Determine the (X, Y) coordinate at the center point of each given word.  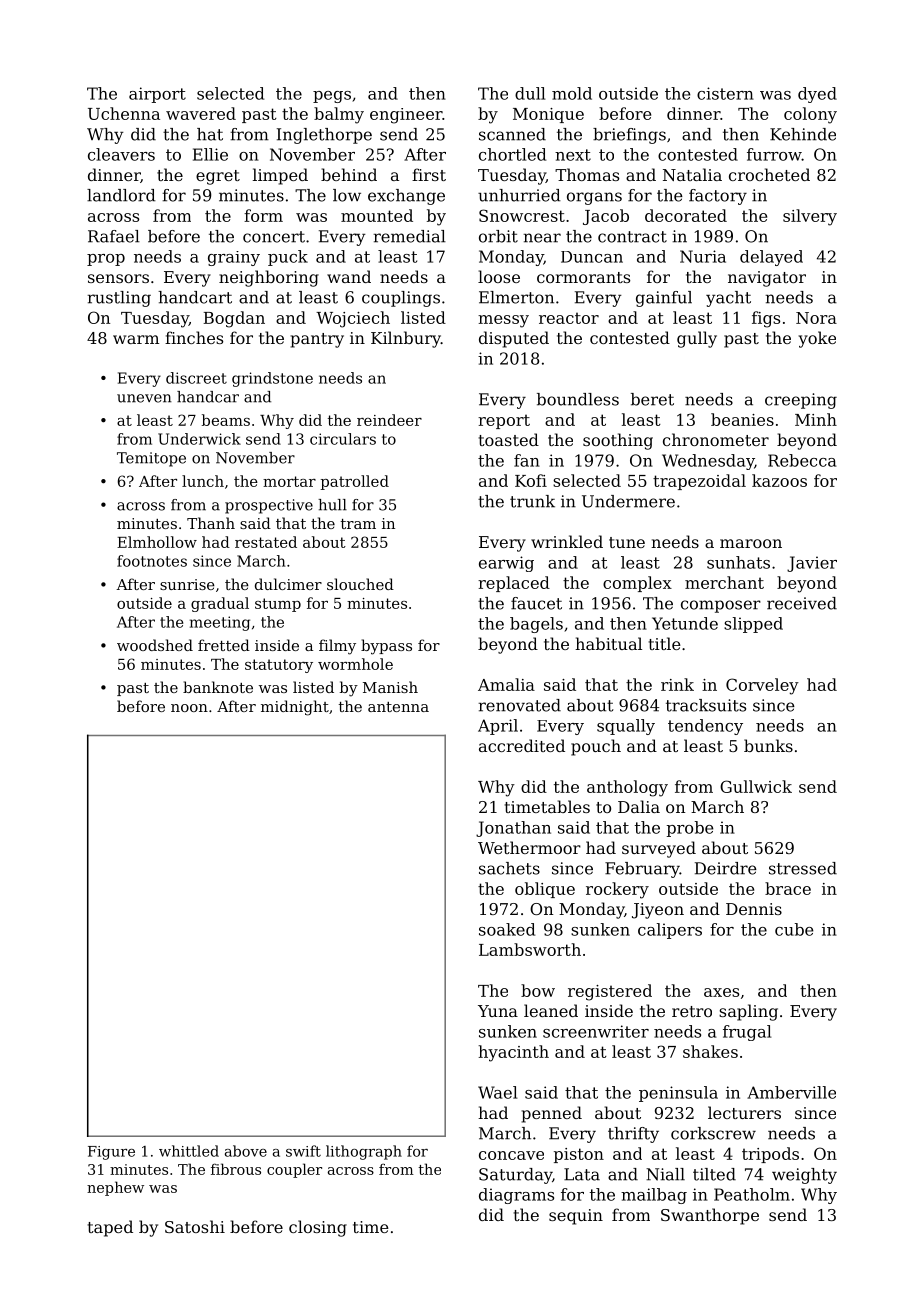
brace (788, 888)
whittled (189, 1151)
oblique (545, 890)
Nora (816, 318)
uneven (144, 398)
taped (110, 1228)
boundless (578, 399)
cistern (725, 93)
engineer (406, 116)
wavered (201, 113)
